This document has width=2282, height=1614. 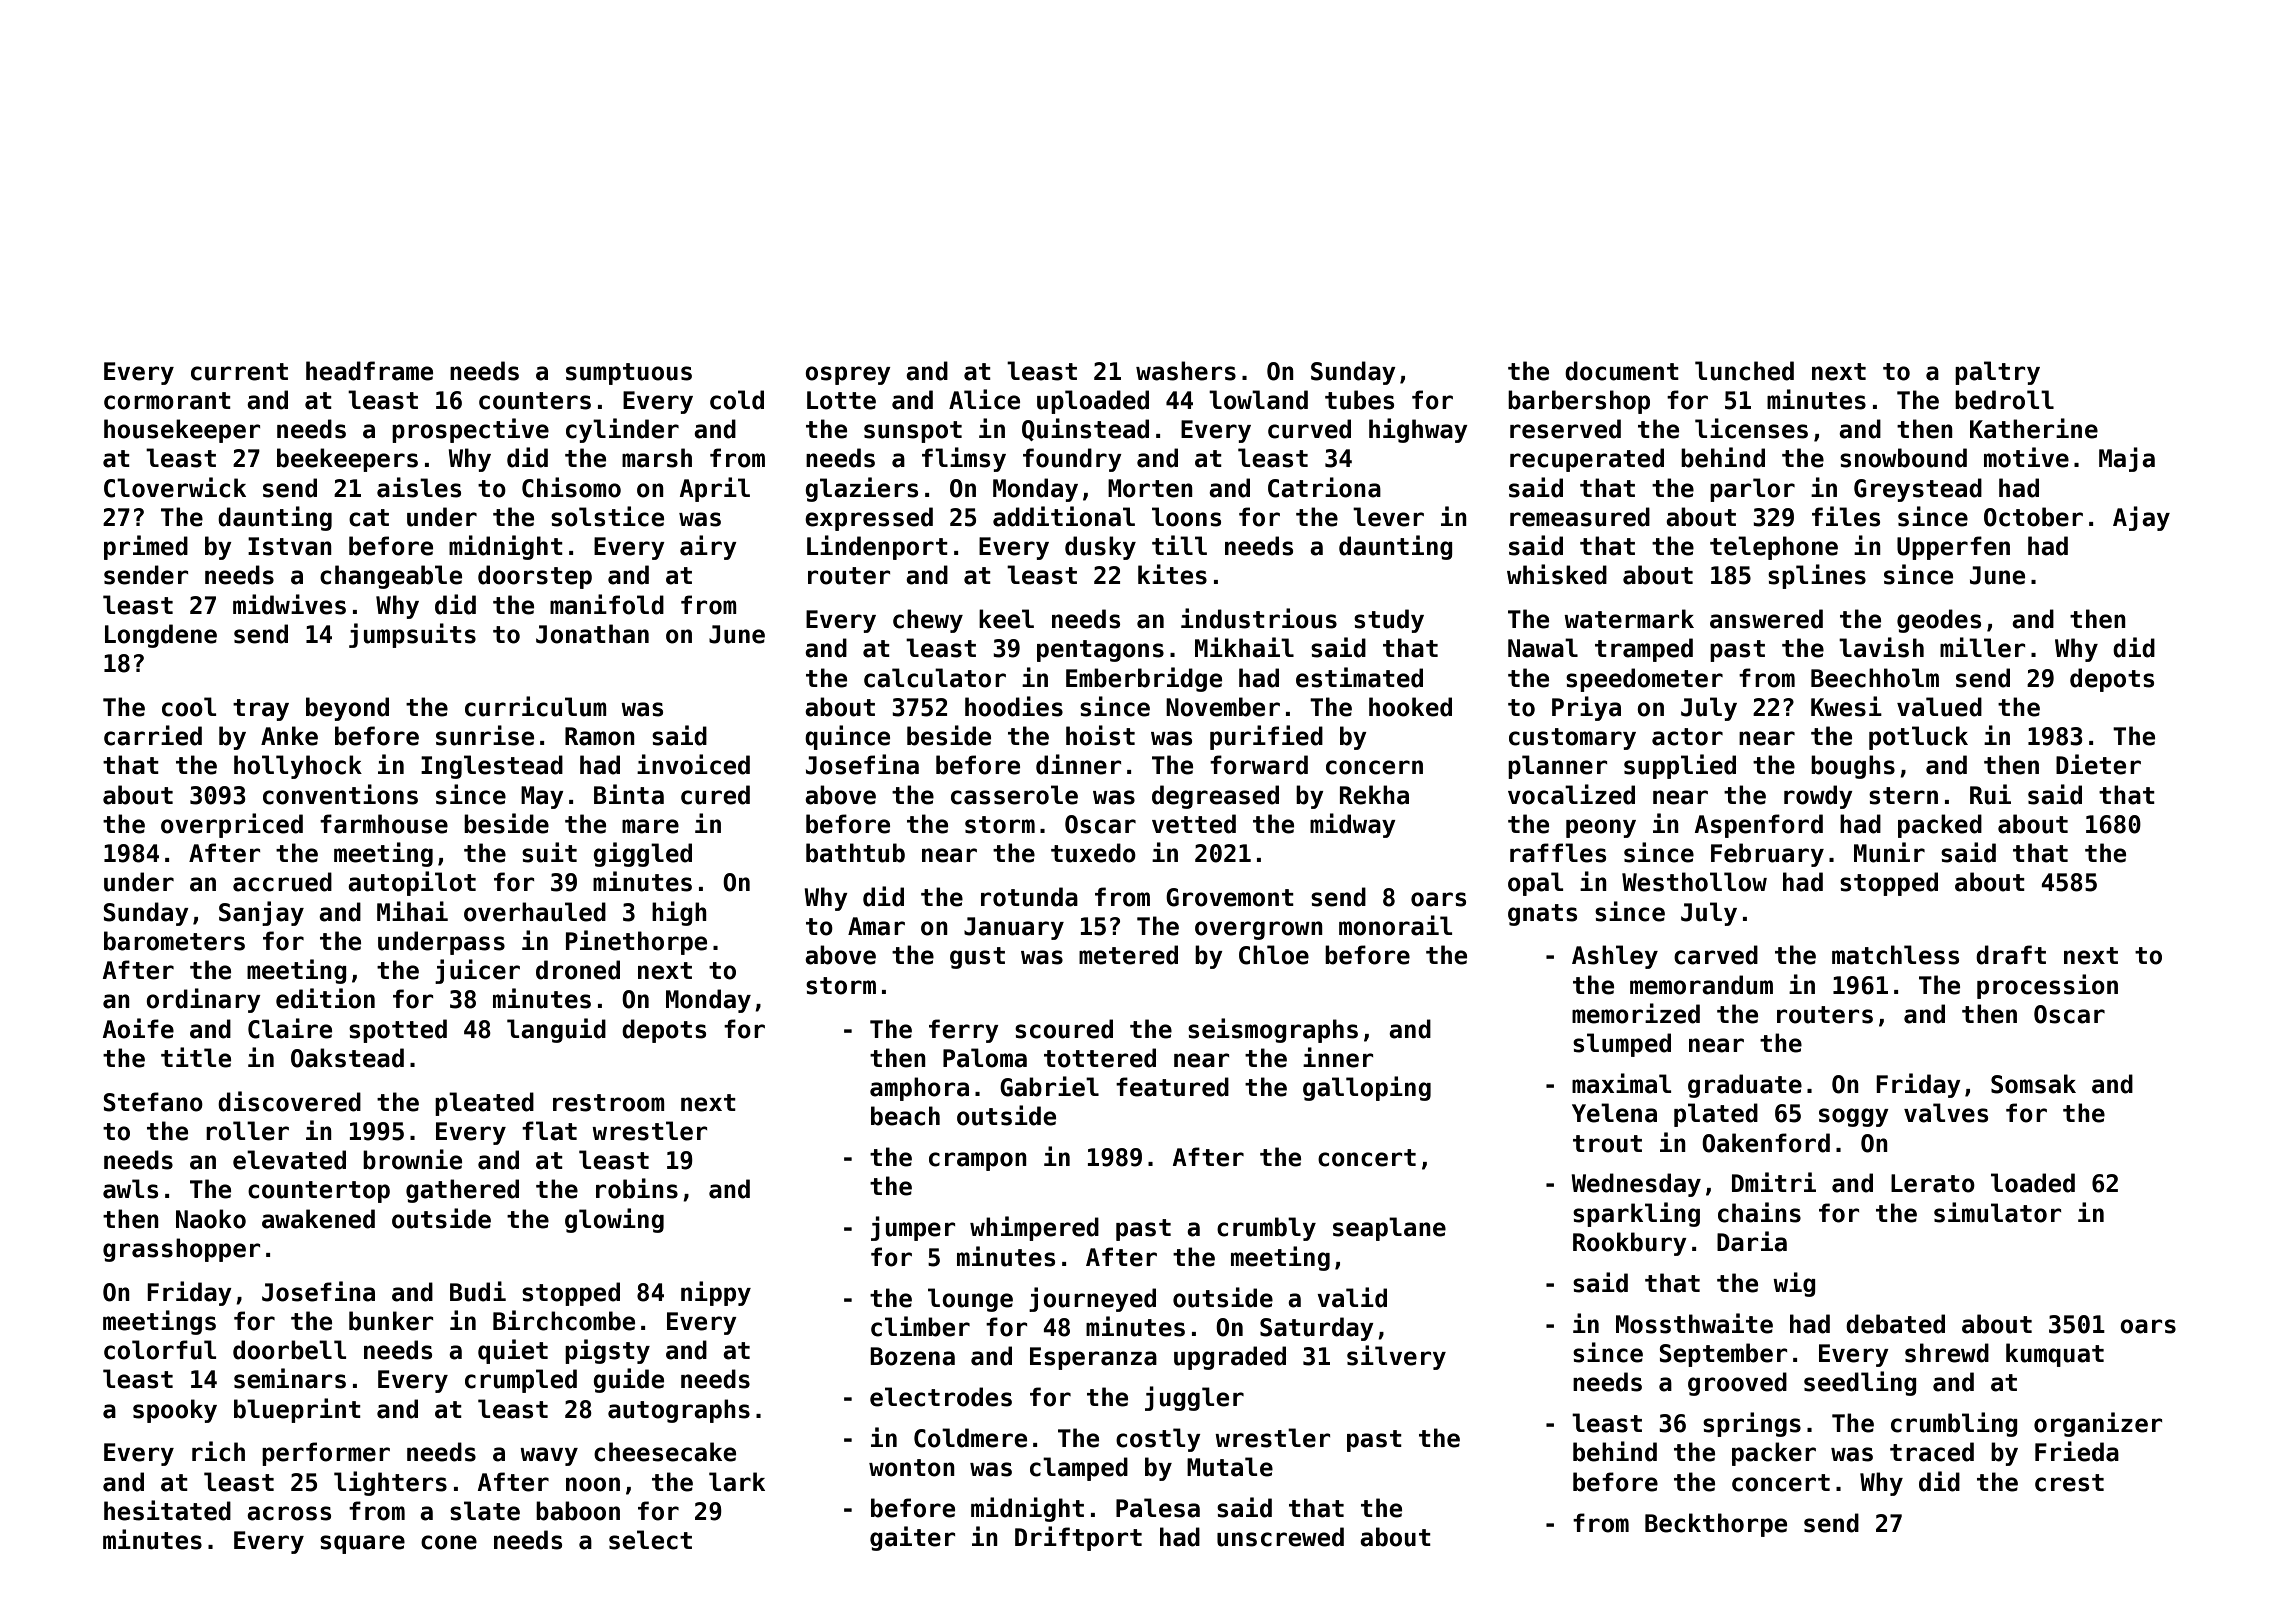 I want to click on washers, so click(x=1186, y=371).
